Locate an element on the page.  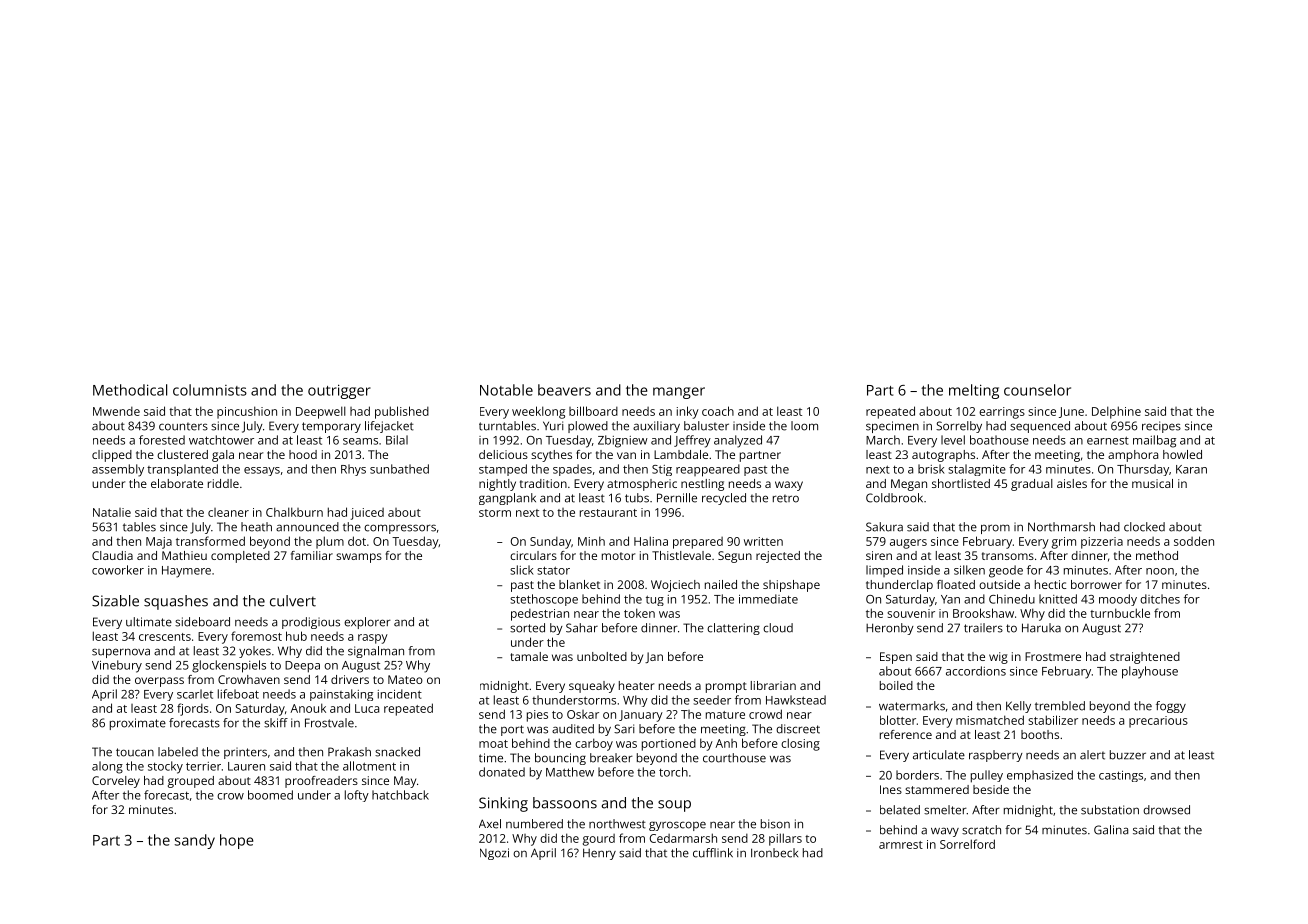
sandy is located at coordinates (195, 841).
